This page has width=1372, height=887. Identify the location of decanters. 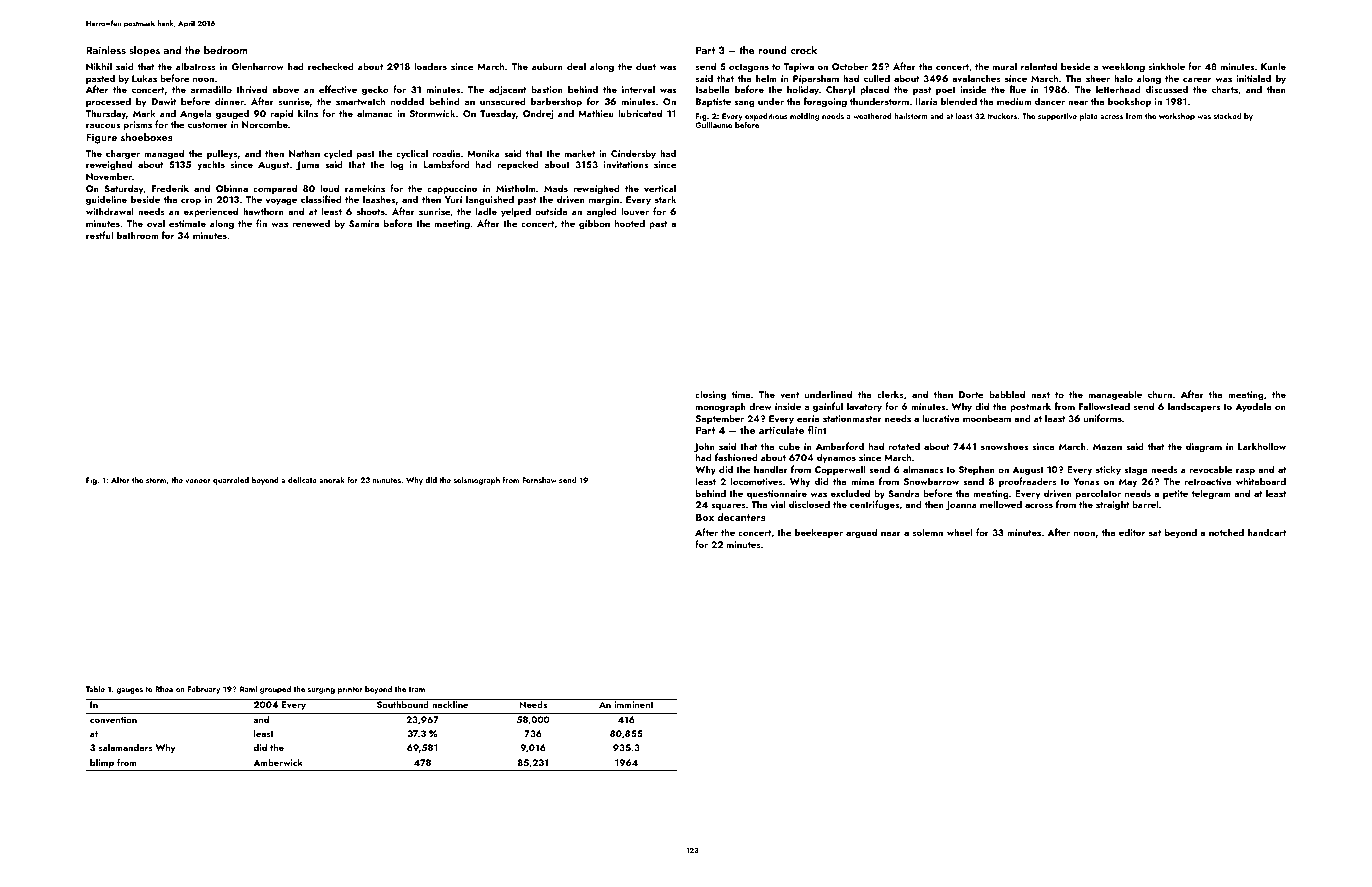
(741, 516).
